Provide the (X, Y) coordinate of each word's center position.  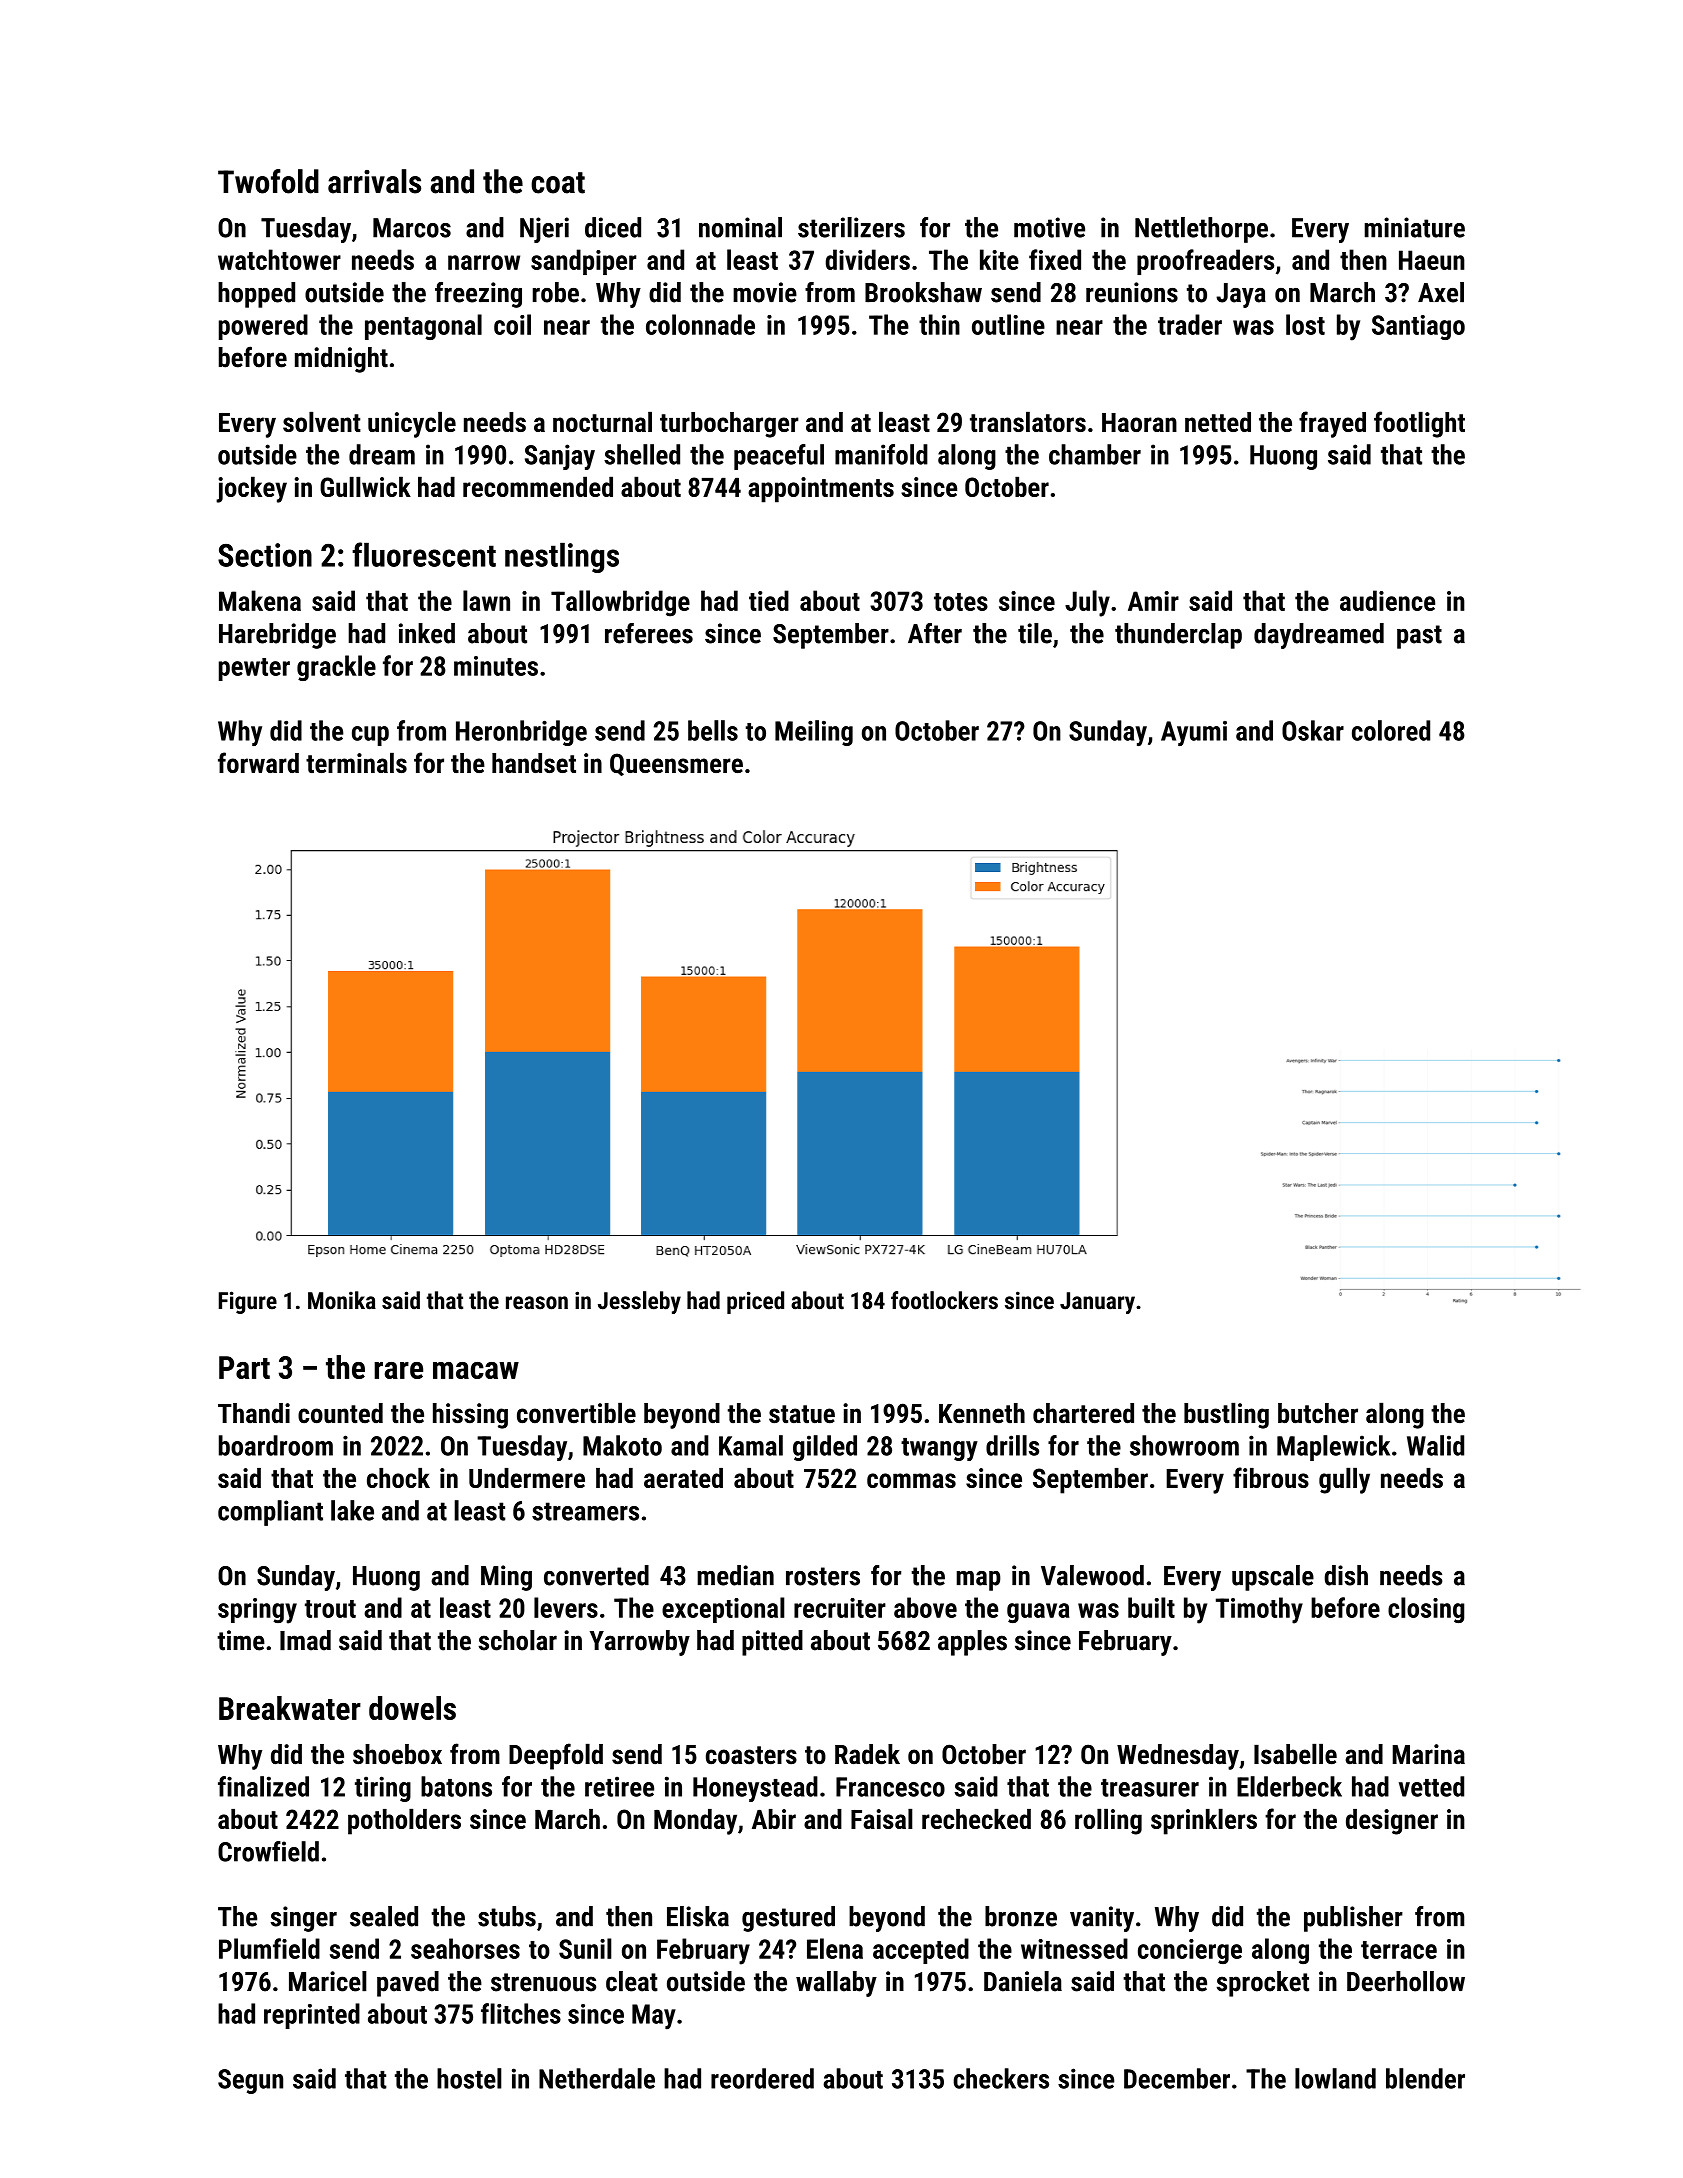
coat (558, 183)
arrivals (374, 181)
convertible (576, 1413)
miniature (1415, 227)
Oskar (1313, 730)
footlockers (944, 1300)
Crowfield (268, 1851)
